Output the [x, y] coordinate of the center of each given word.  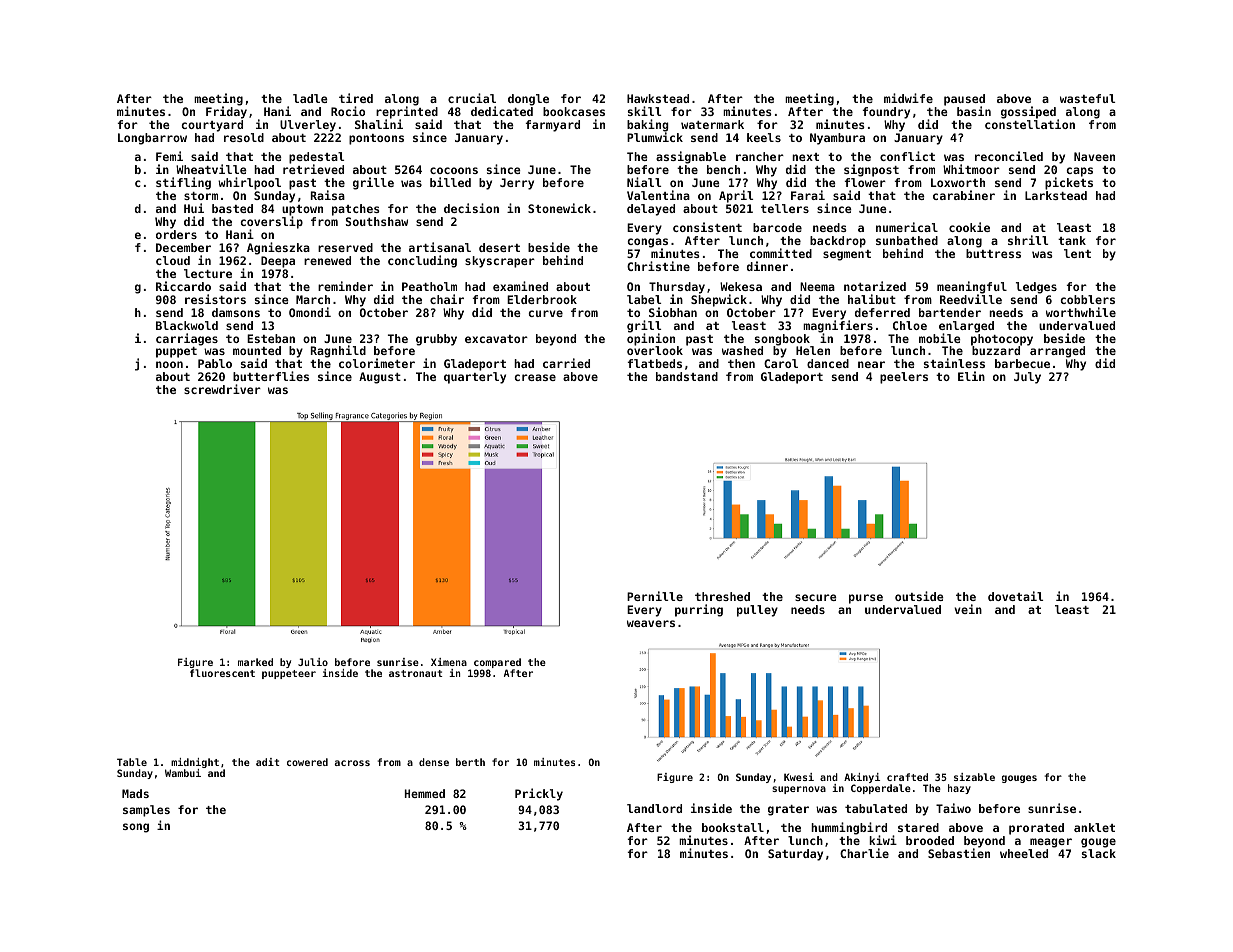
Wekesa [741, 286]
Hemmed [425, 793]
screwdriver [222, 389]
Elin [971, 376]
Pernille [655, 596]
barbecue [1022, 363]
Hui [194, 208]
